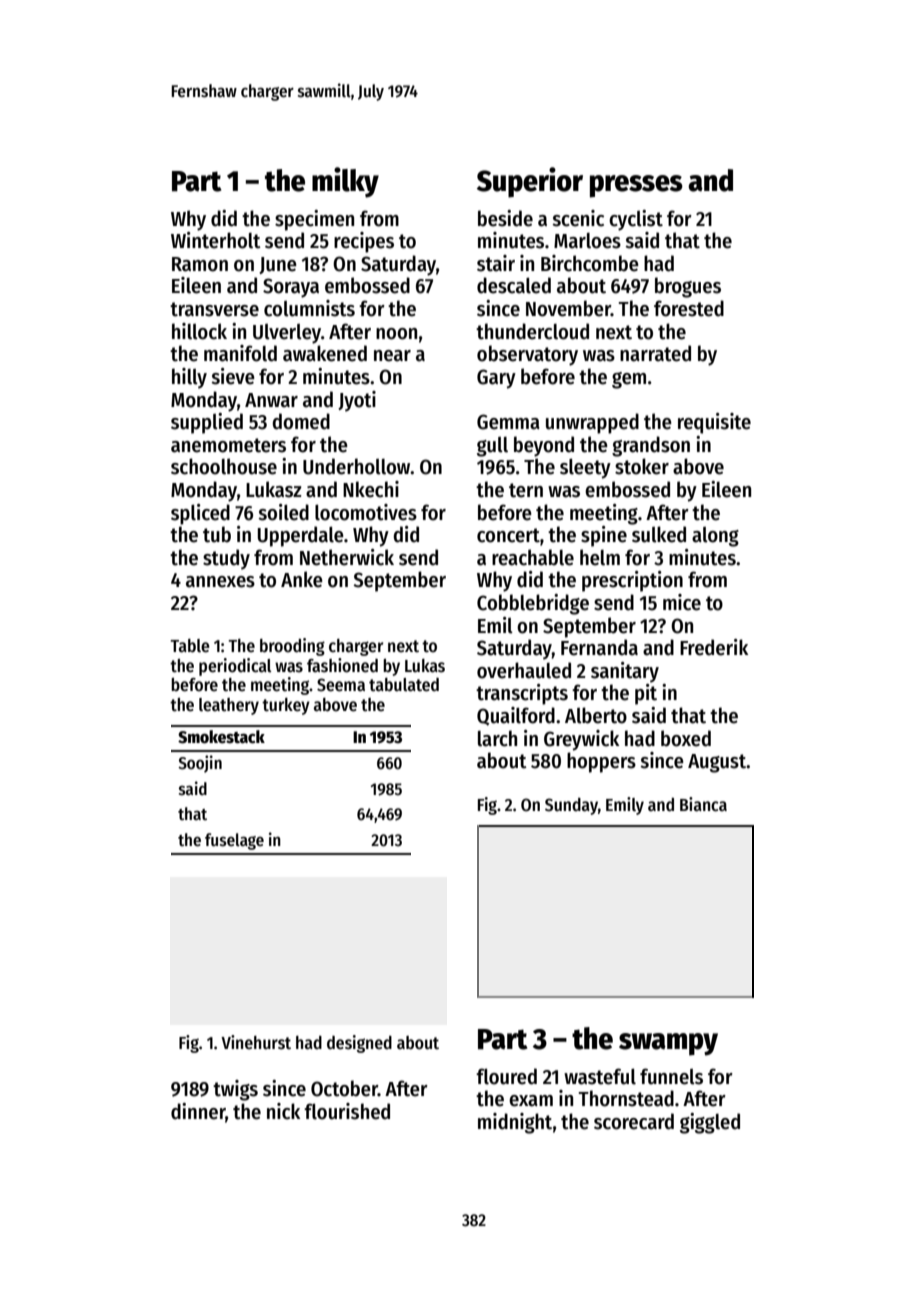  What do you see at coordinates (651, 446) in the page?
I see `grandson` at bounding box center [651, 446].
